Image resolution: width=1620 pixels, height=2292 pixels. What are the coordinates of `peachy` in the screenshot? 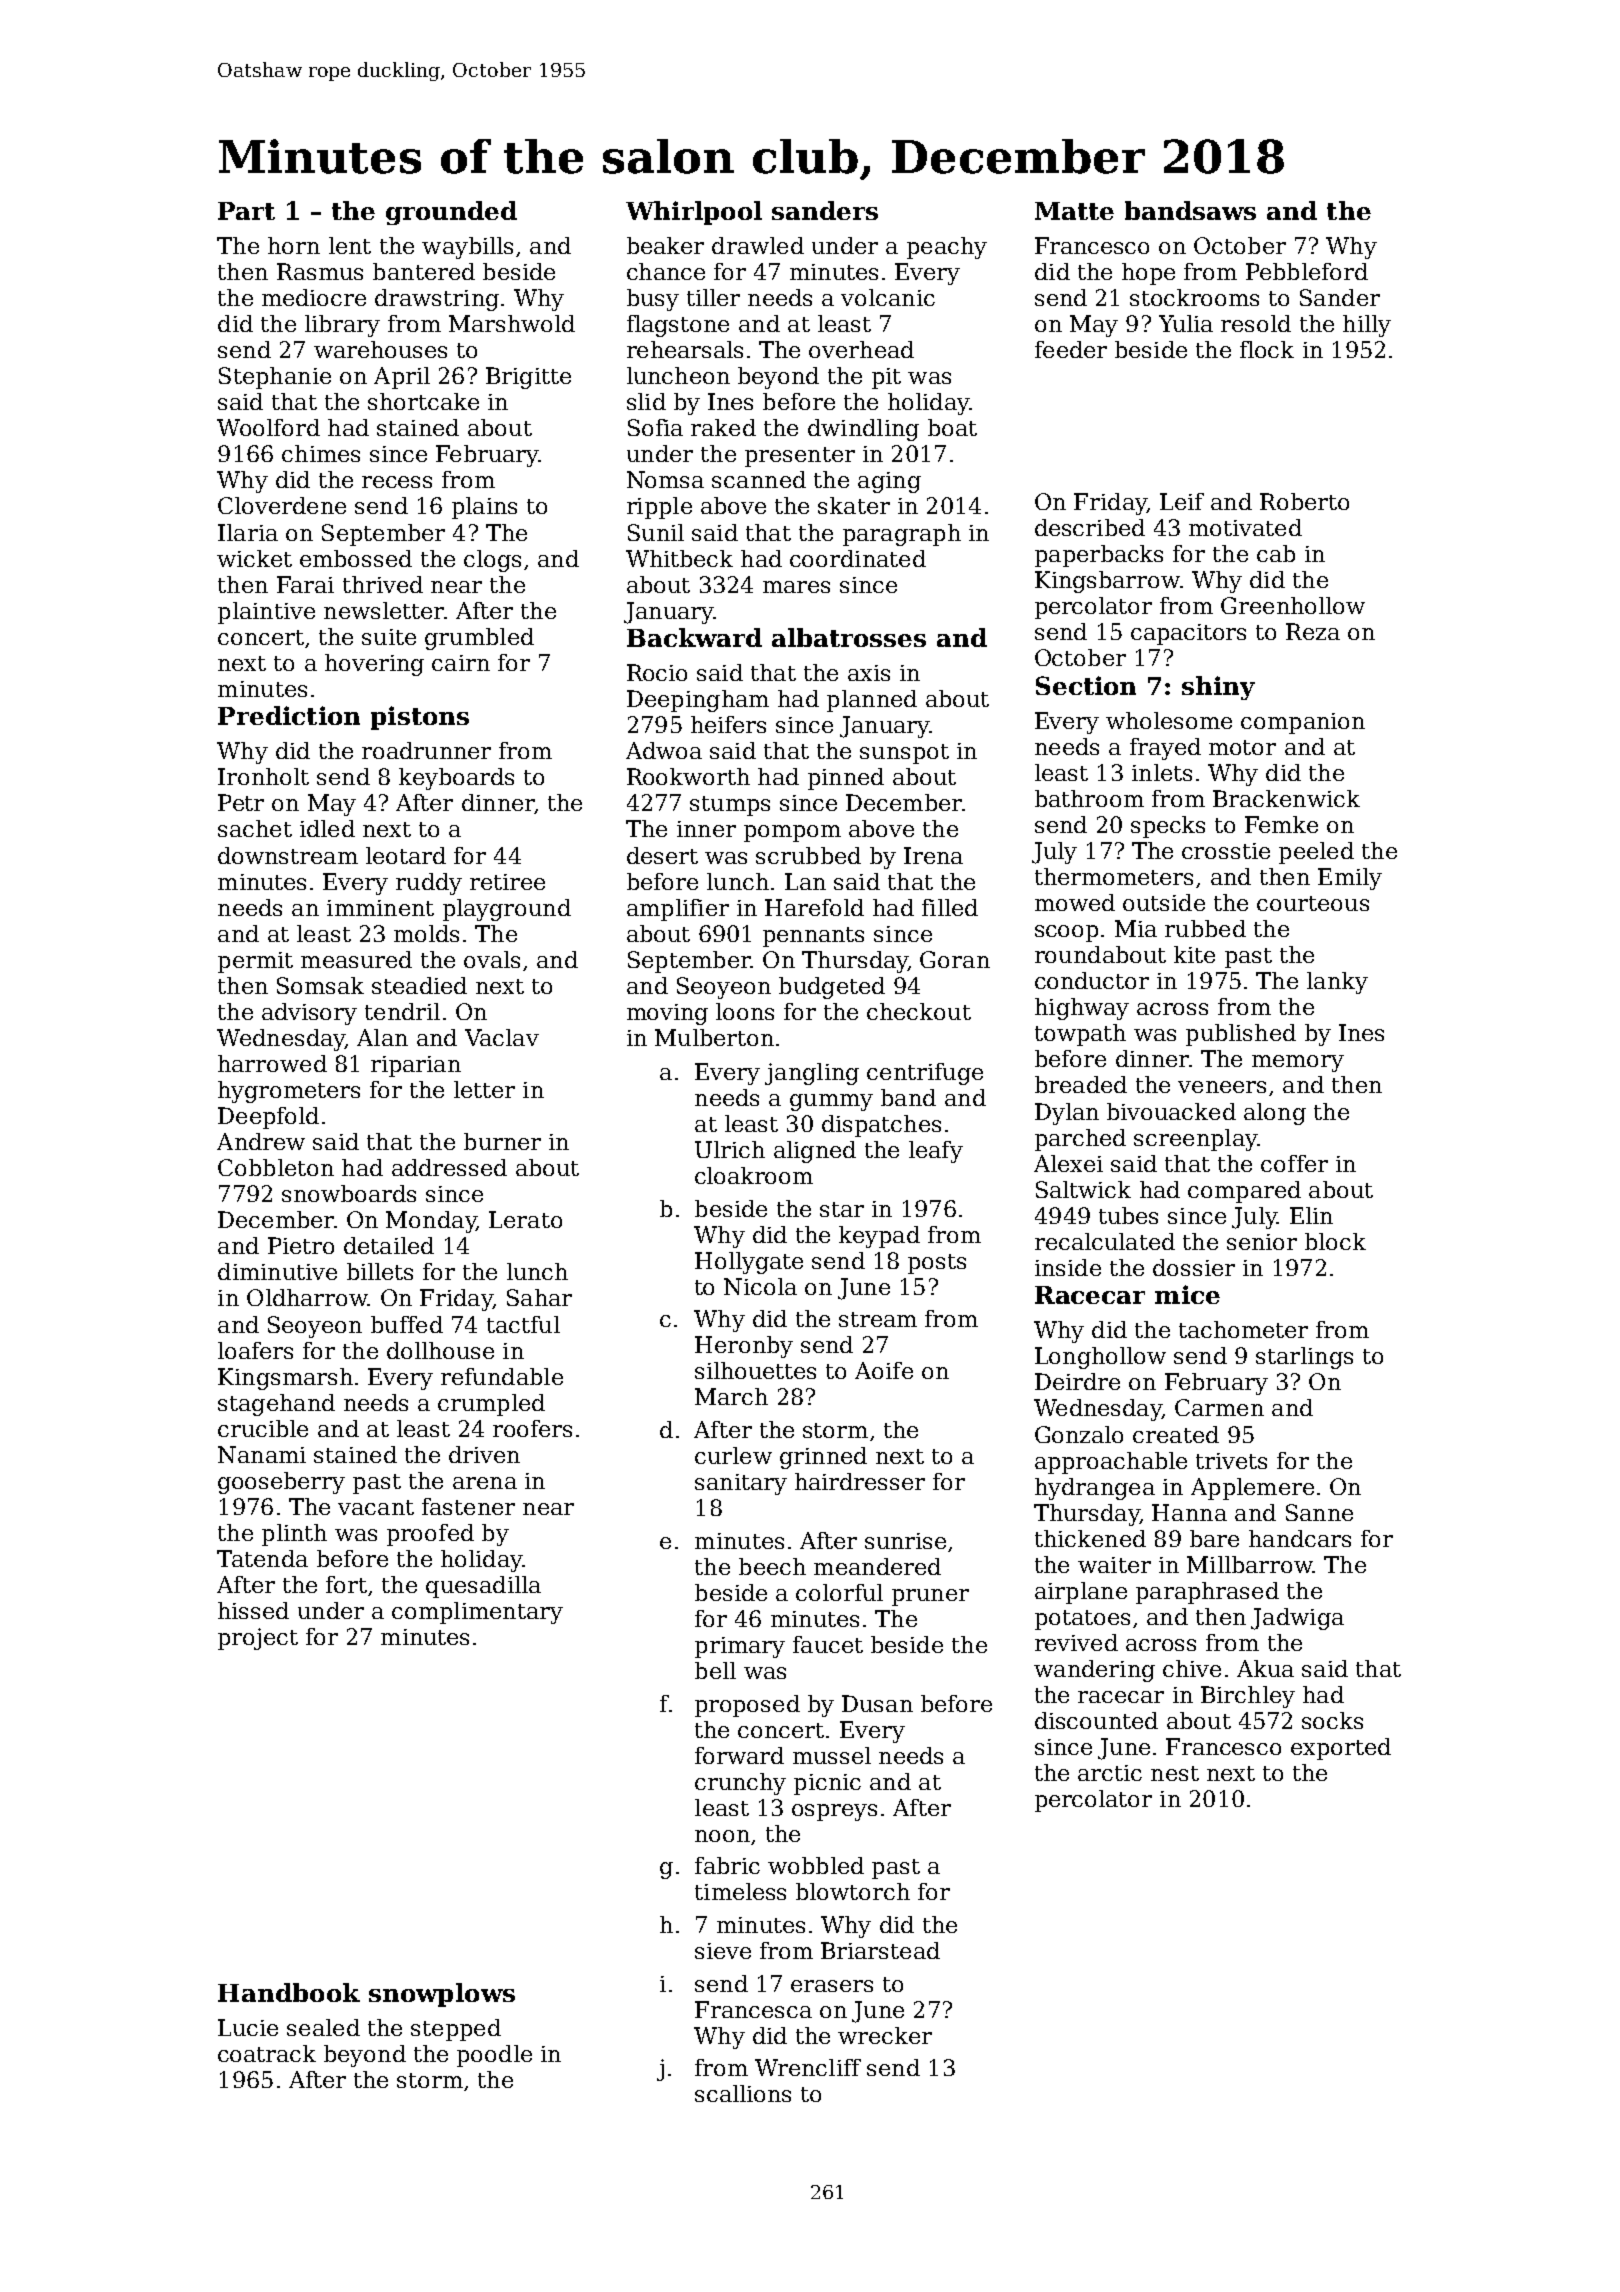 It's located at (947, 248).
